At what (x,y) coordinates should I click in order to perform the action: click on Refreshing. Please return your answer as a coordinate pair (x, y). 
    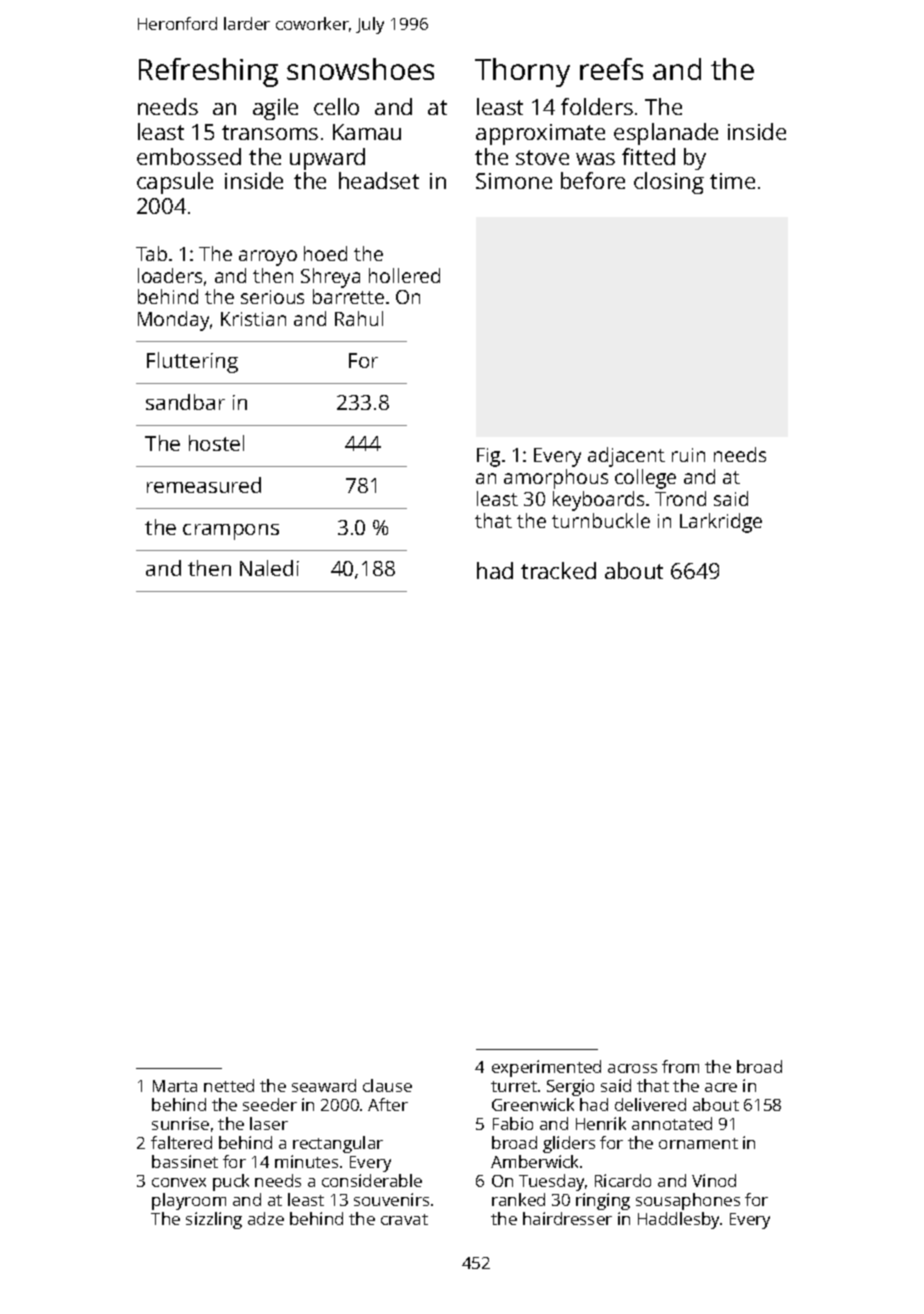
    Looking at the image, I should click on (208, 72).
